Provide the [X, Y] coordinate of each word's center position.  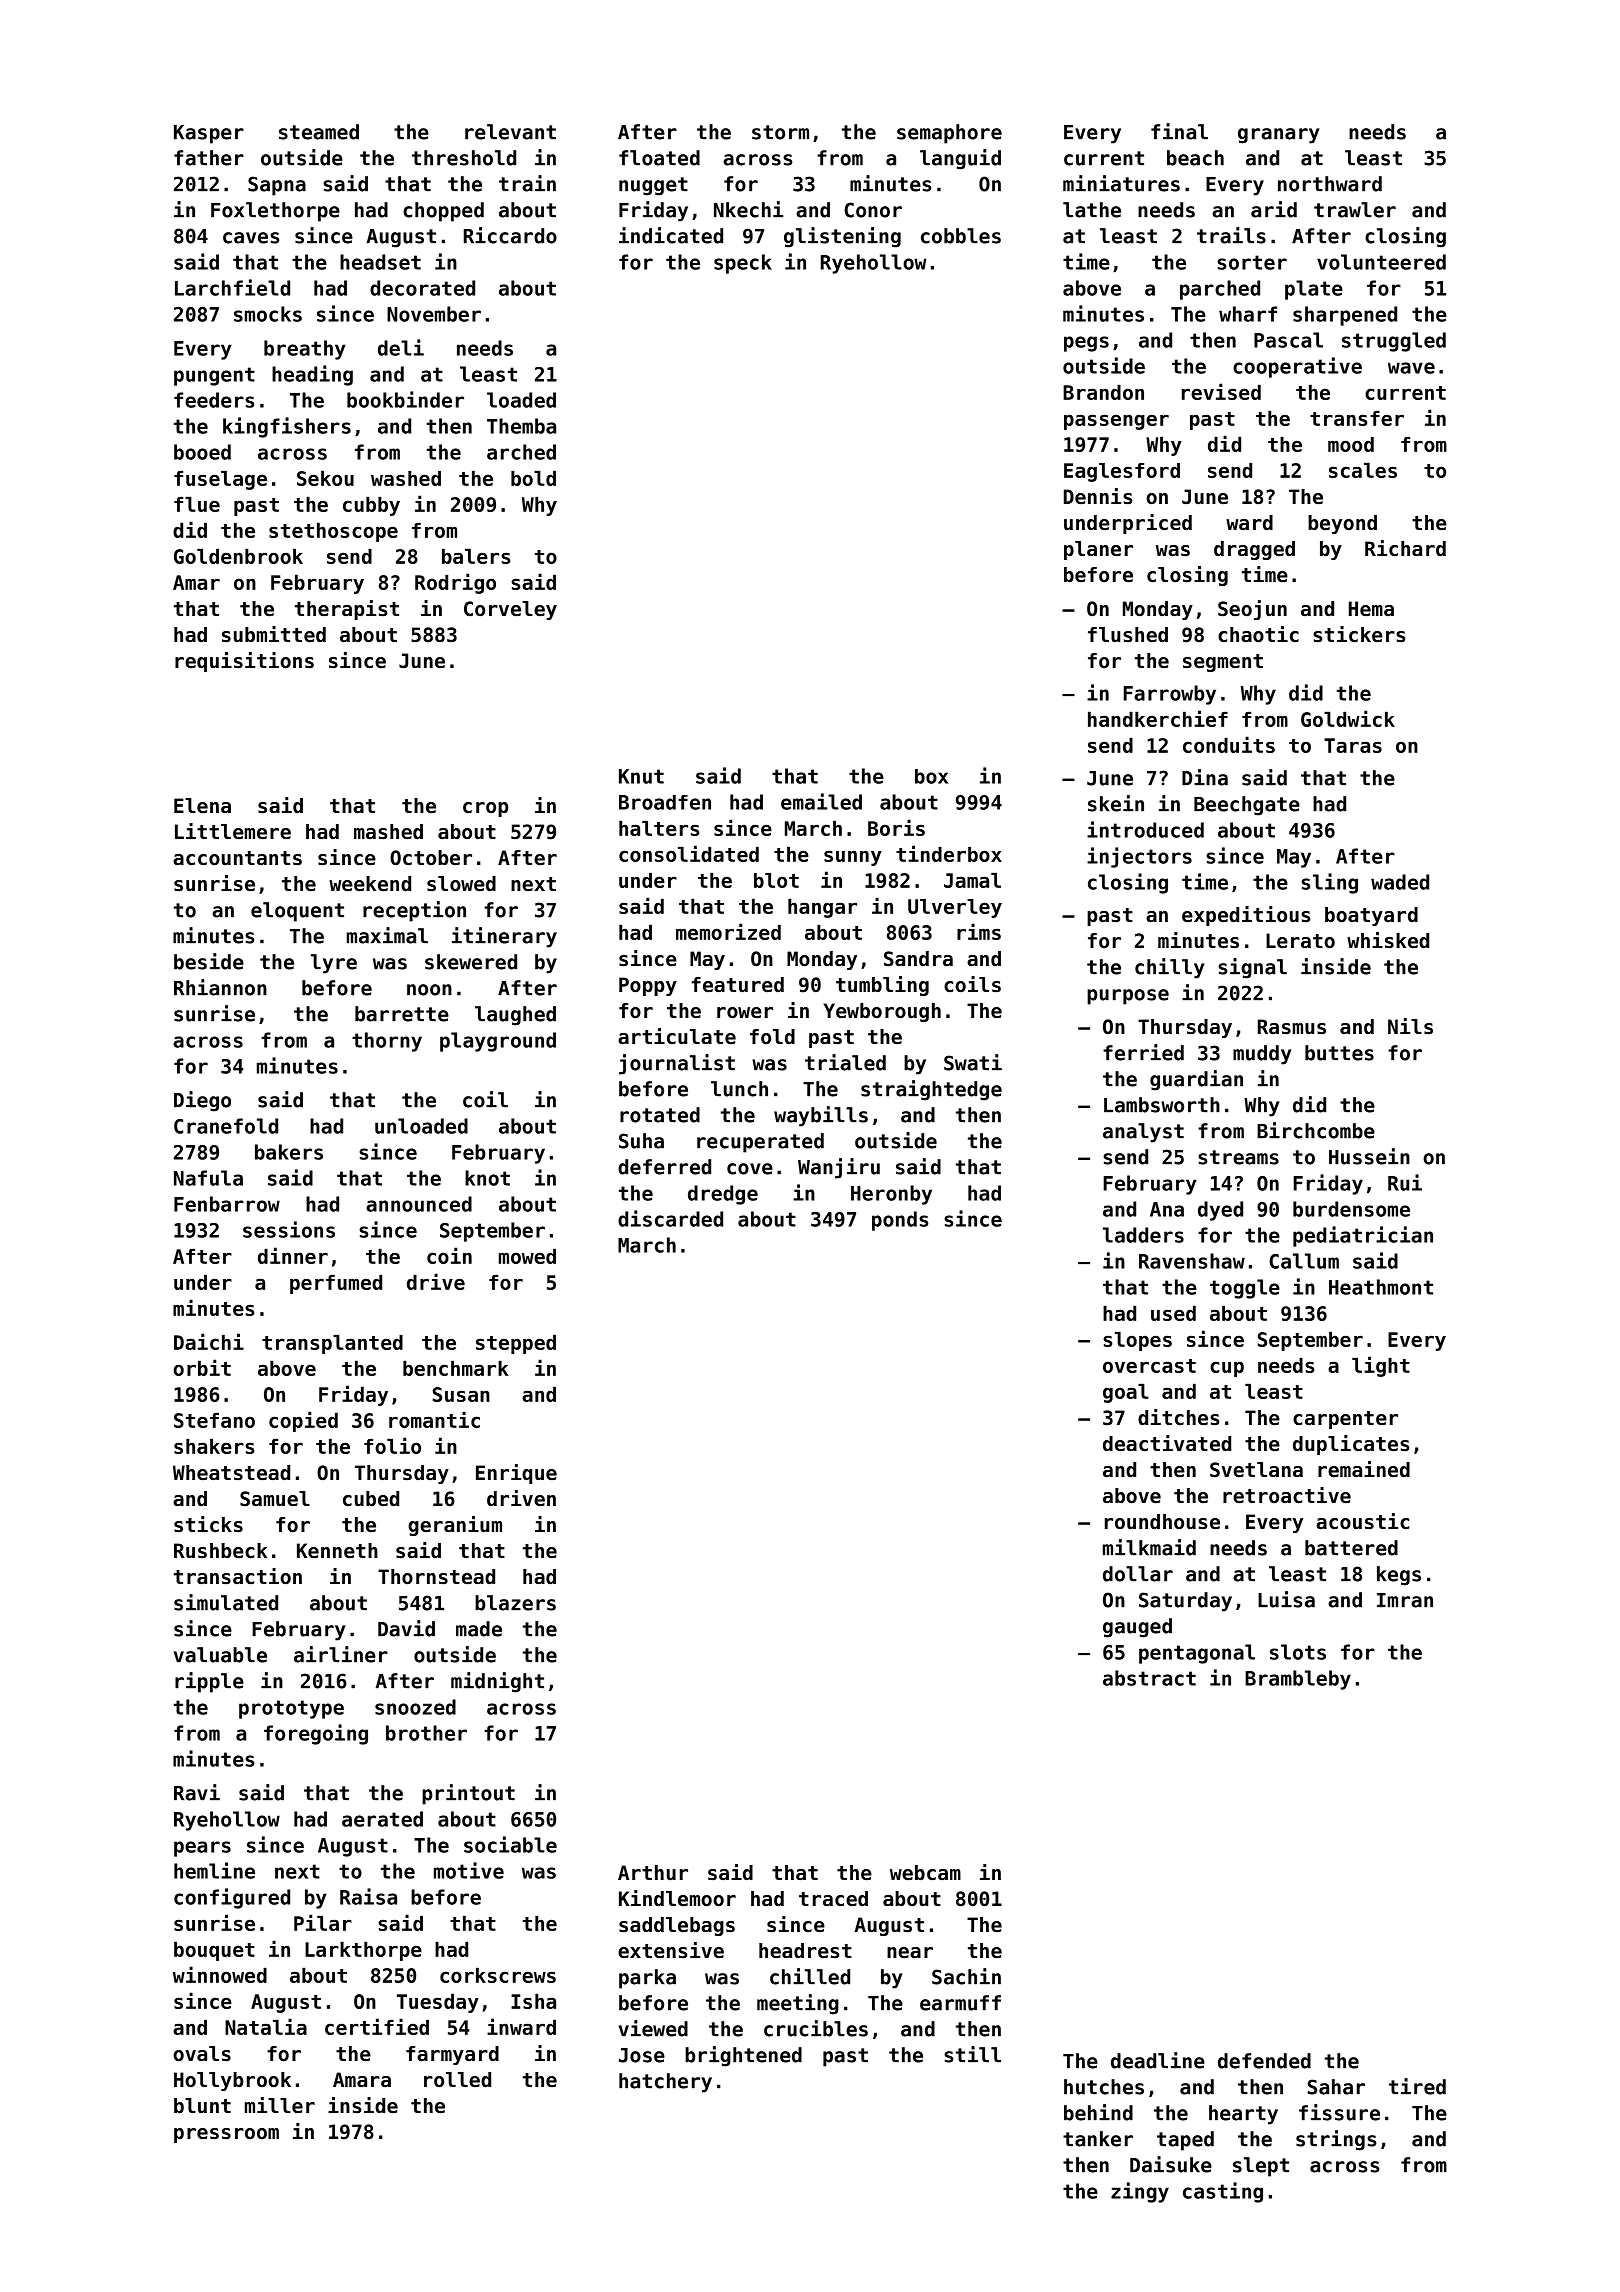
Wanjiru [839, 1168]
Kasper [209, 134]
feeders [214, 400]
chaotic [1258, 634]
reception [414, 911]
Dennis [1098, 496]
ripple [209, 1682]
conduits [1229, 744]
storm [780, 132]
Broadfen [665, 802]
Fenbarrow [227, 1204]
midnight [497, 1682]
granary [1279, 136]
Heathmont [1381, 1287]
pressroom [226, 2135]
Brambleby [1298, 1680]
